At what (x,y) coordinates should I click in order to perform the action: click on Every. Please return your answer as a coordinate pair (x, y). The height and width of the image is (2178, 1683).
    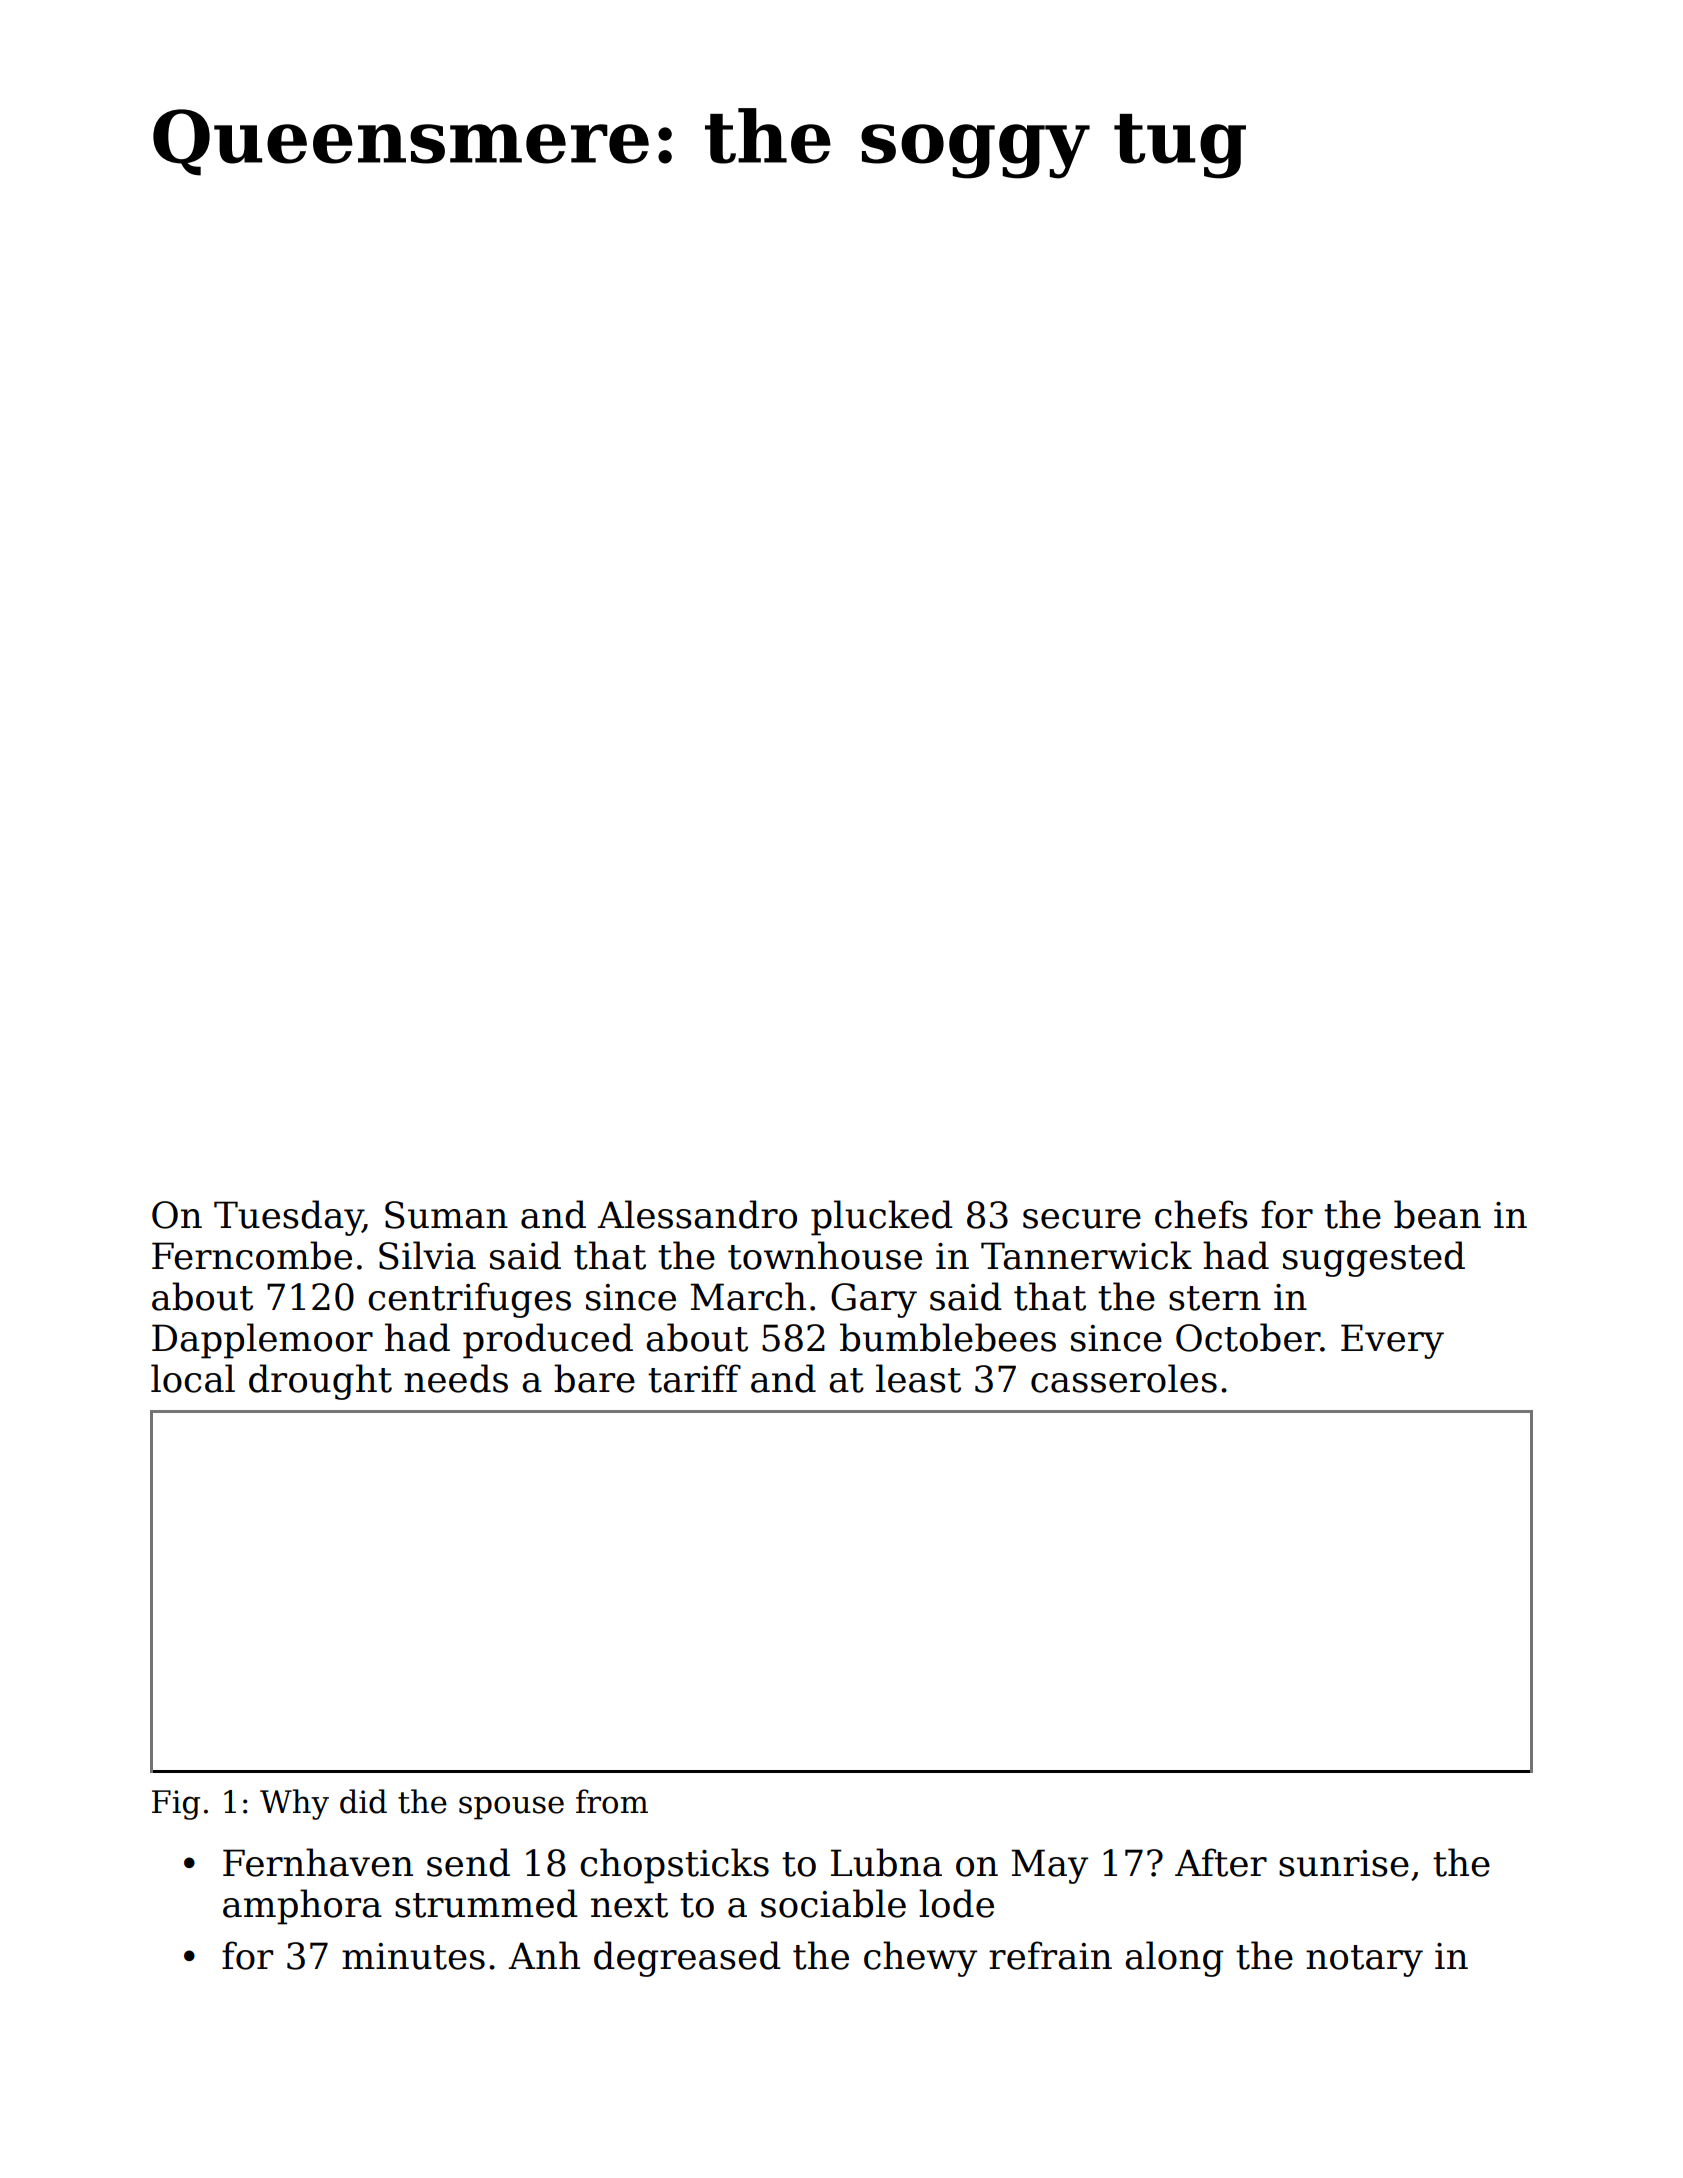
    Looking at the image, I should click on (1392, 1341).
